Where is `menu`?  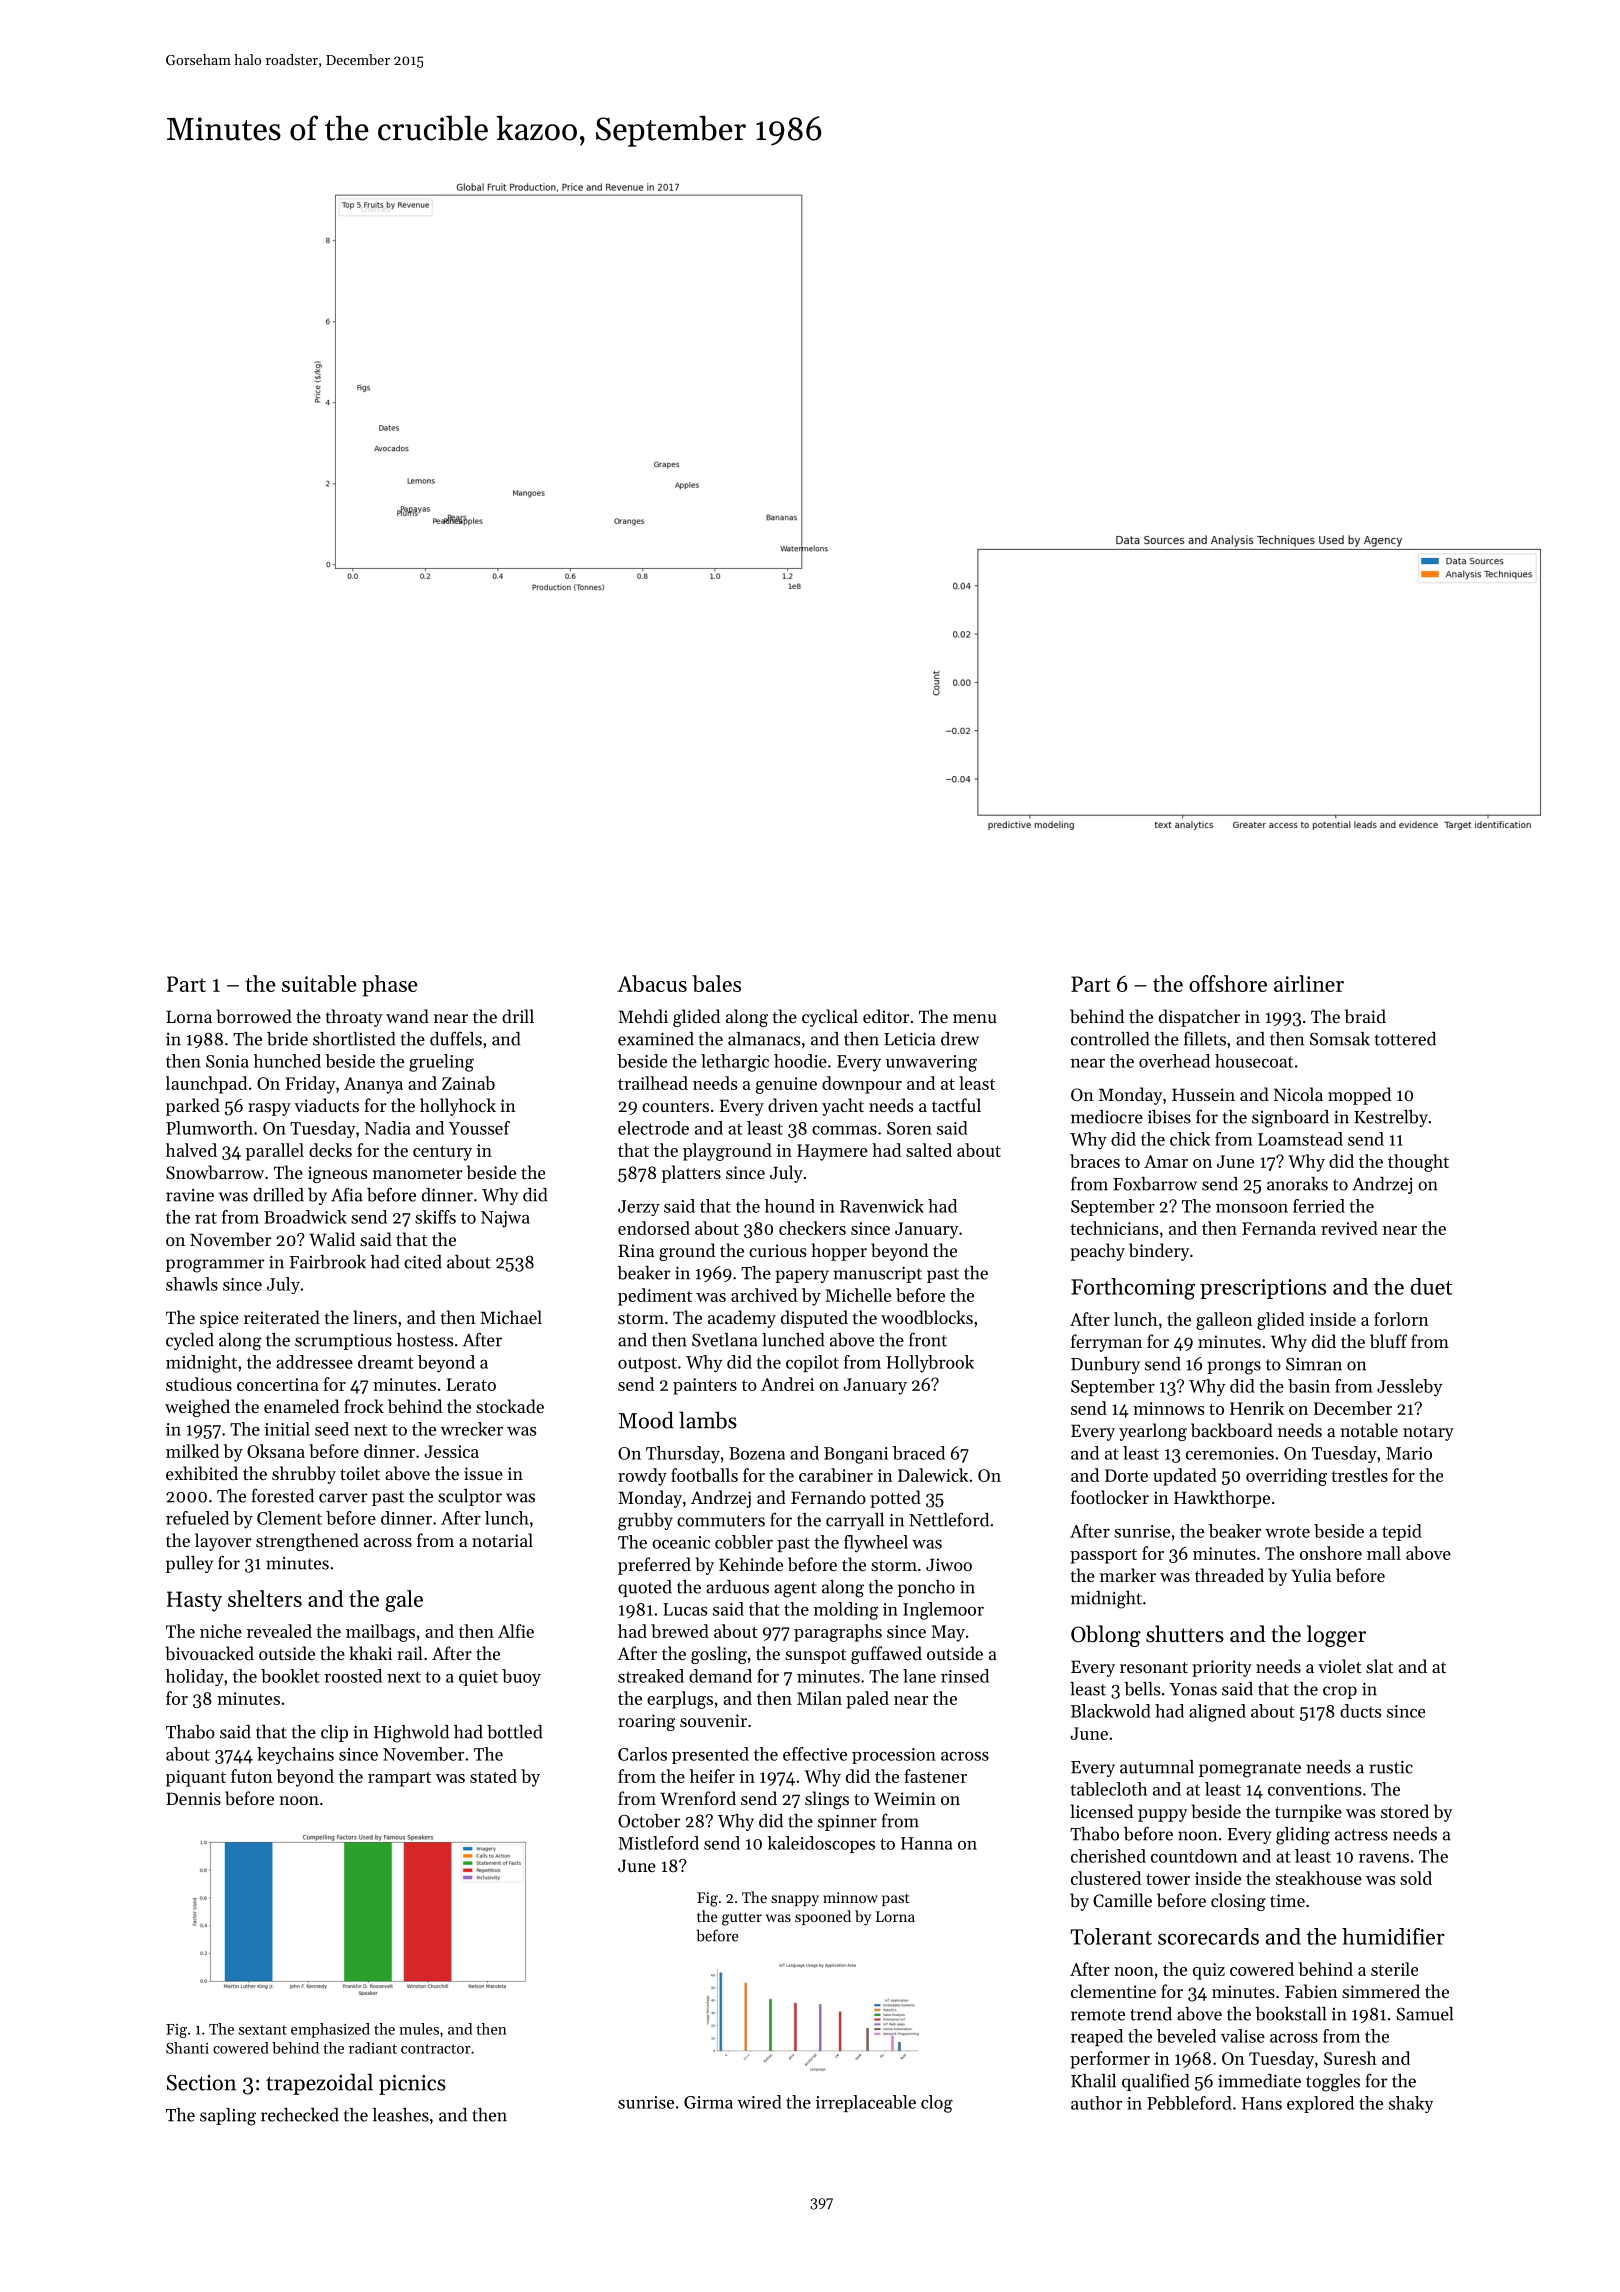
menu is located at coordinates (975, 1018).
